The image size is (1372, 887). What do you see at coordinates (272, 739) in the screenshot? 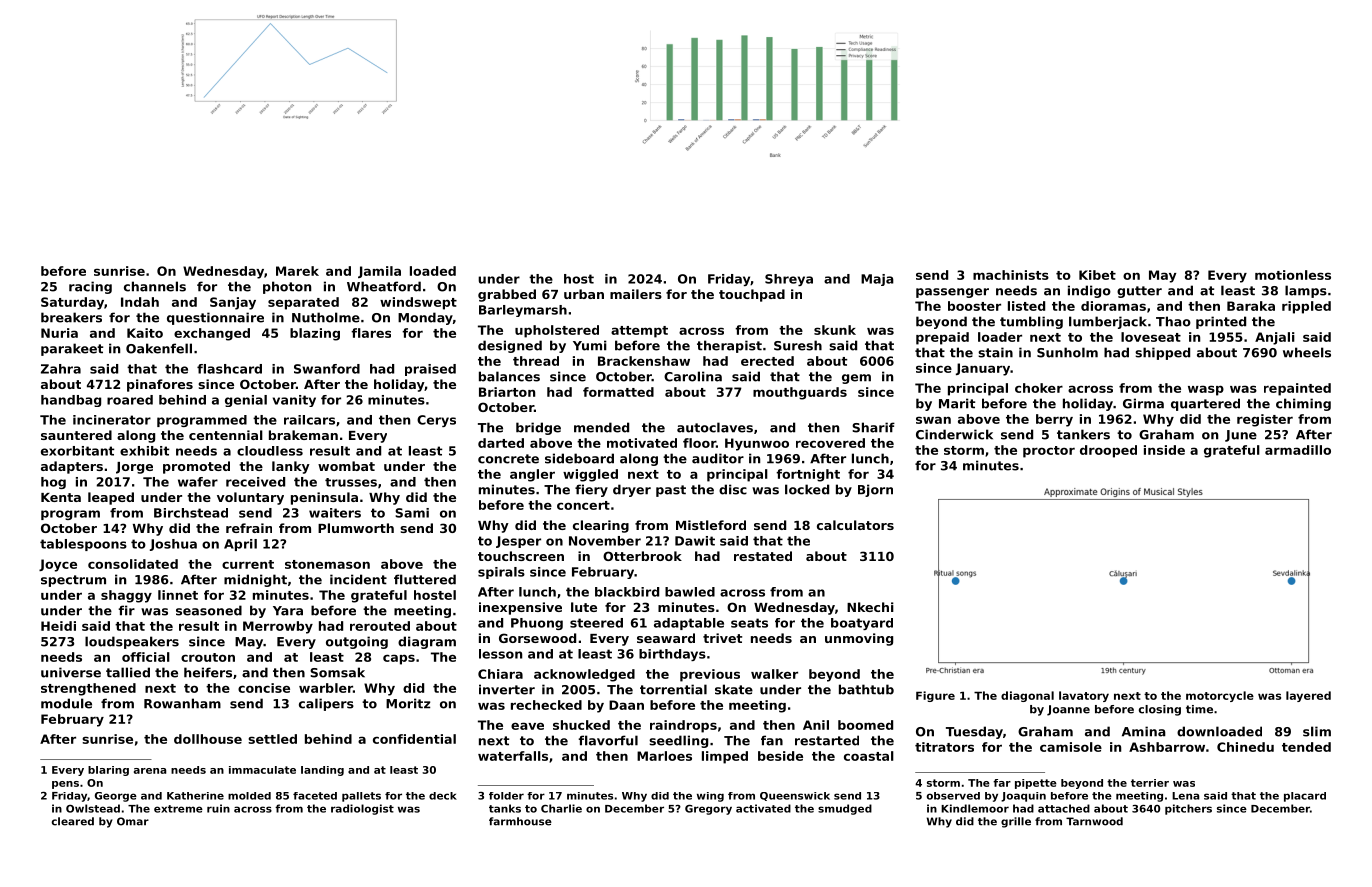
I see `settled` at bounding box center [272, 739].
